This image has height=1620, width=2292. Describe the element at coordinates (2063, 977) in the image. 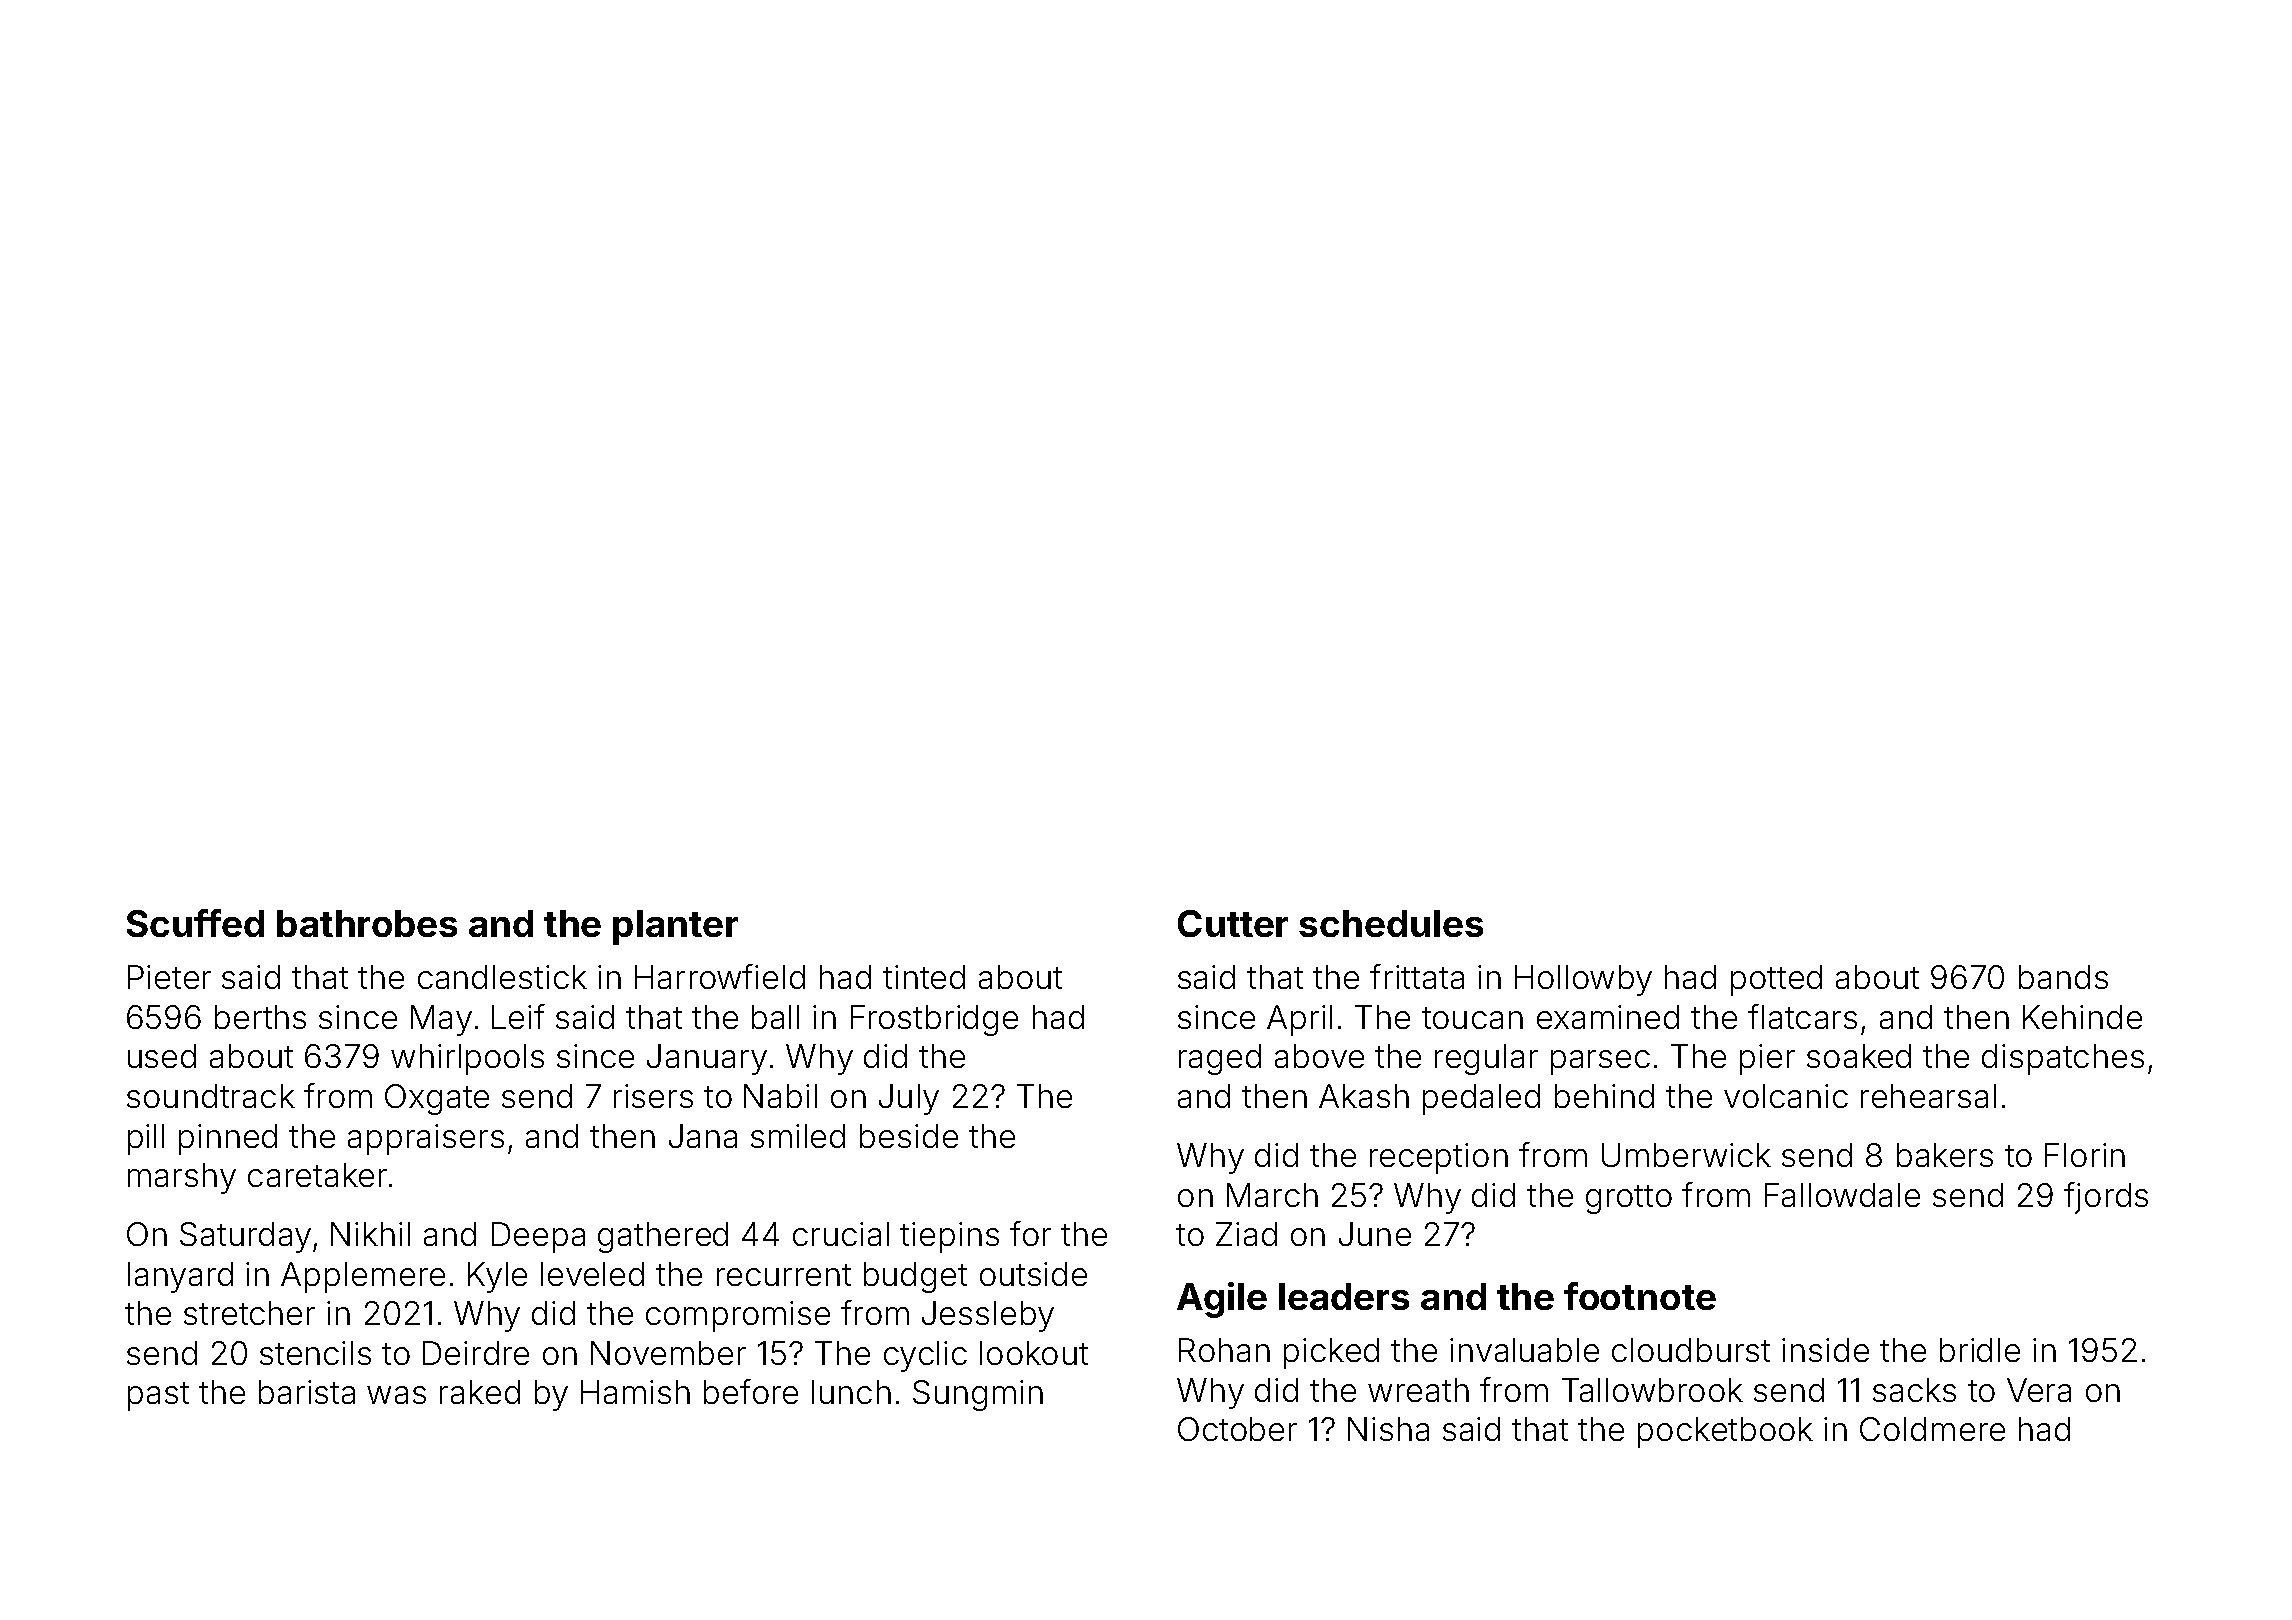

I see `bands` at that location.
